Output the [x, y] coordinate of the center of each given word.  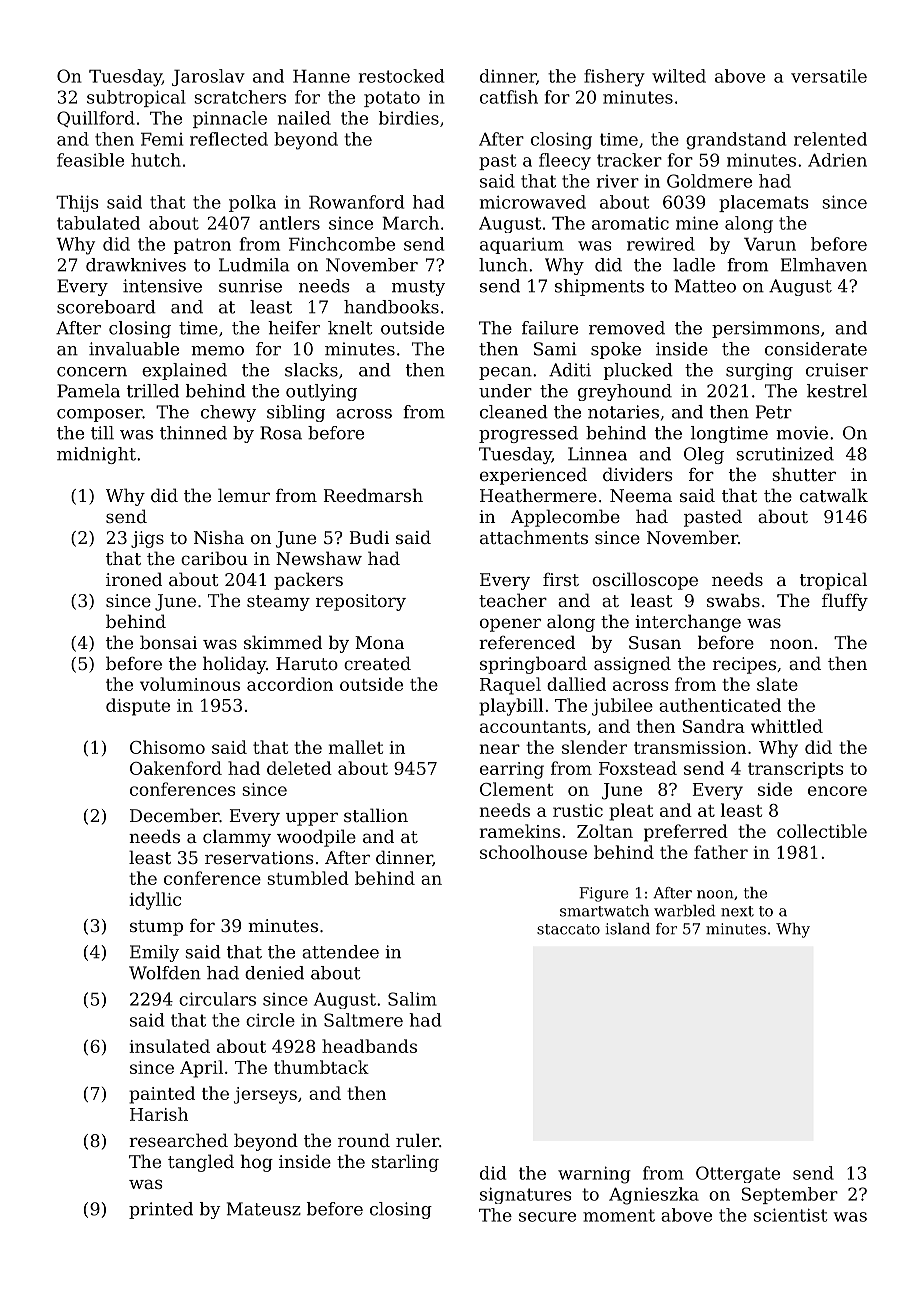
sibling [296, 413]
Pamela [88, 391]
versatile [829, 76]
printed [161, 1210]
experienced [533, 476]
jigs [147, 539]
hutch [156, 160]
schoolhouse [533, 852]
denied [274, 973]
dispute [138, 707]
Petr [774, 412]
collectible [822, 831]
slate [777, 684]
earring [512, 770]
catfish [509, 97]
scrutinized [785, 454]
